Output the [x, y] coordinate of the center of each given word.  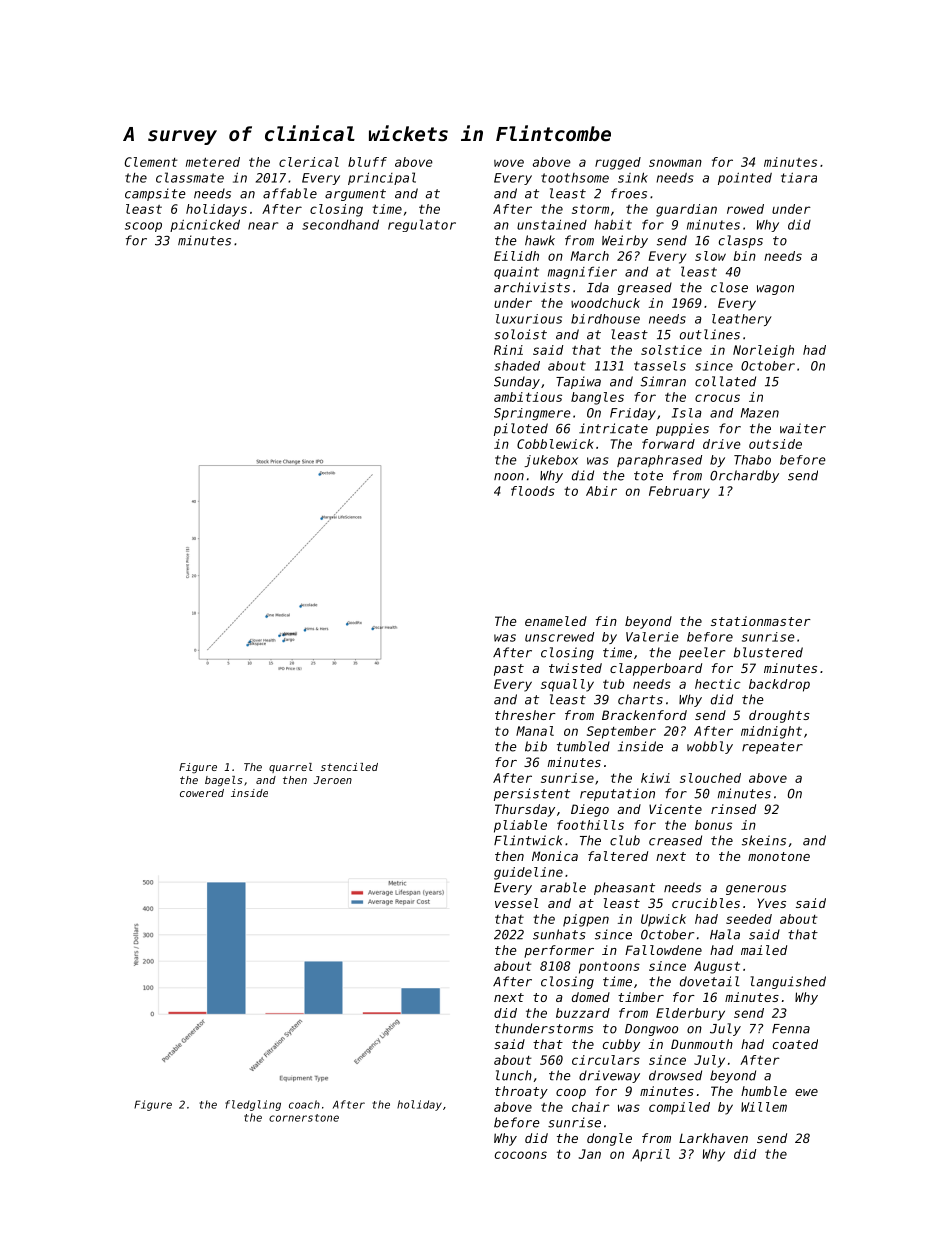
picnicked [205, 225]
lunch [514, 1075]
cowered [202, 793]
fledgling [253, 1105]
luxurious [529, 319]
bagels [223, 781]
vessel [517, 903]
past [509, 670]
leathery [742, 320]
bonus [713, 825]
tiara [799, 177]
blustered [768, 652]
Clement [151, 162]
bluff [367, 162]
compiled [679, 1108]
